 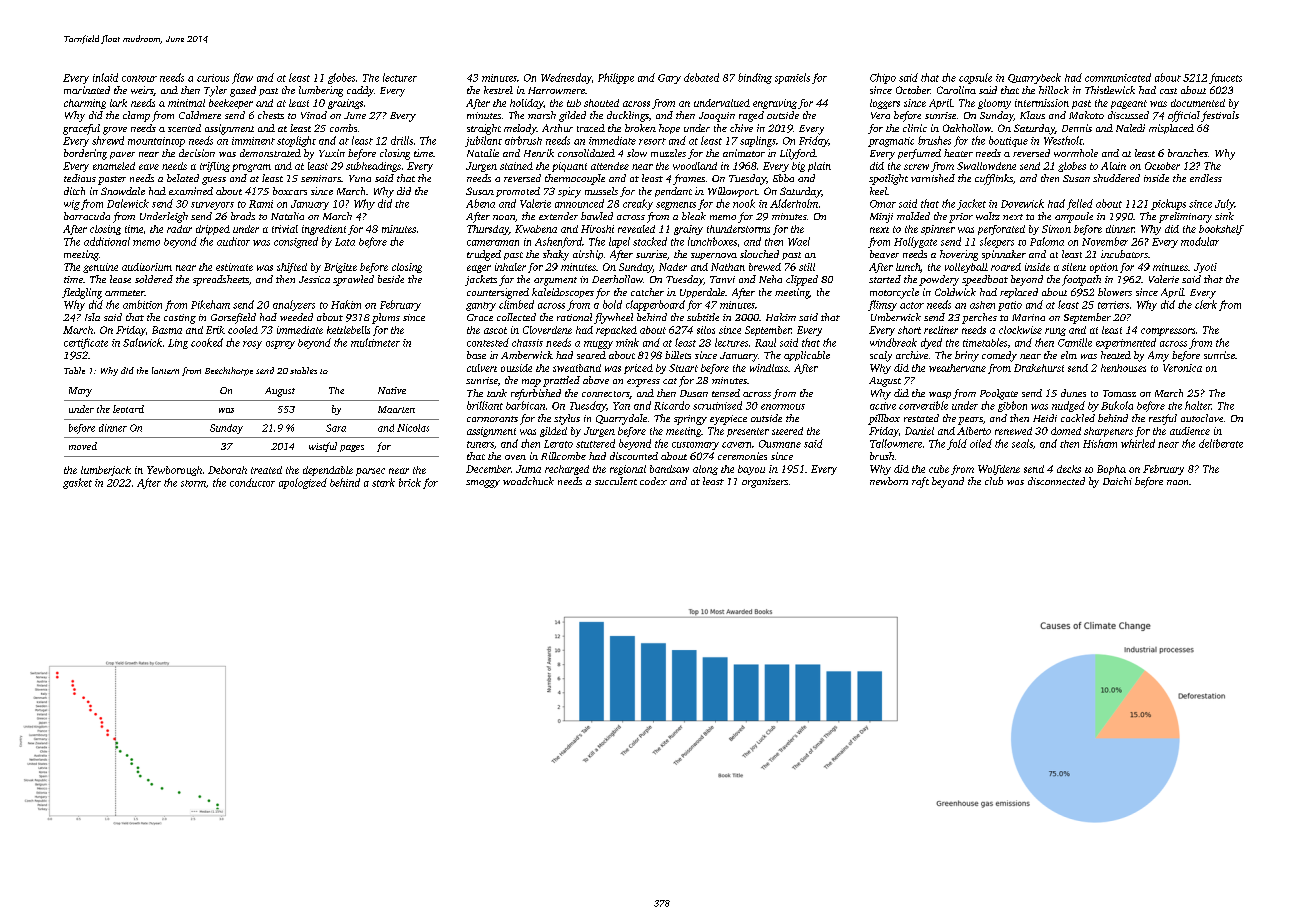 I want to click on broken, so click(x=640, y=128).
